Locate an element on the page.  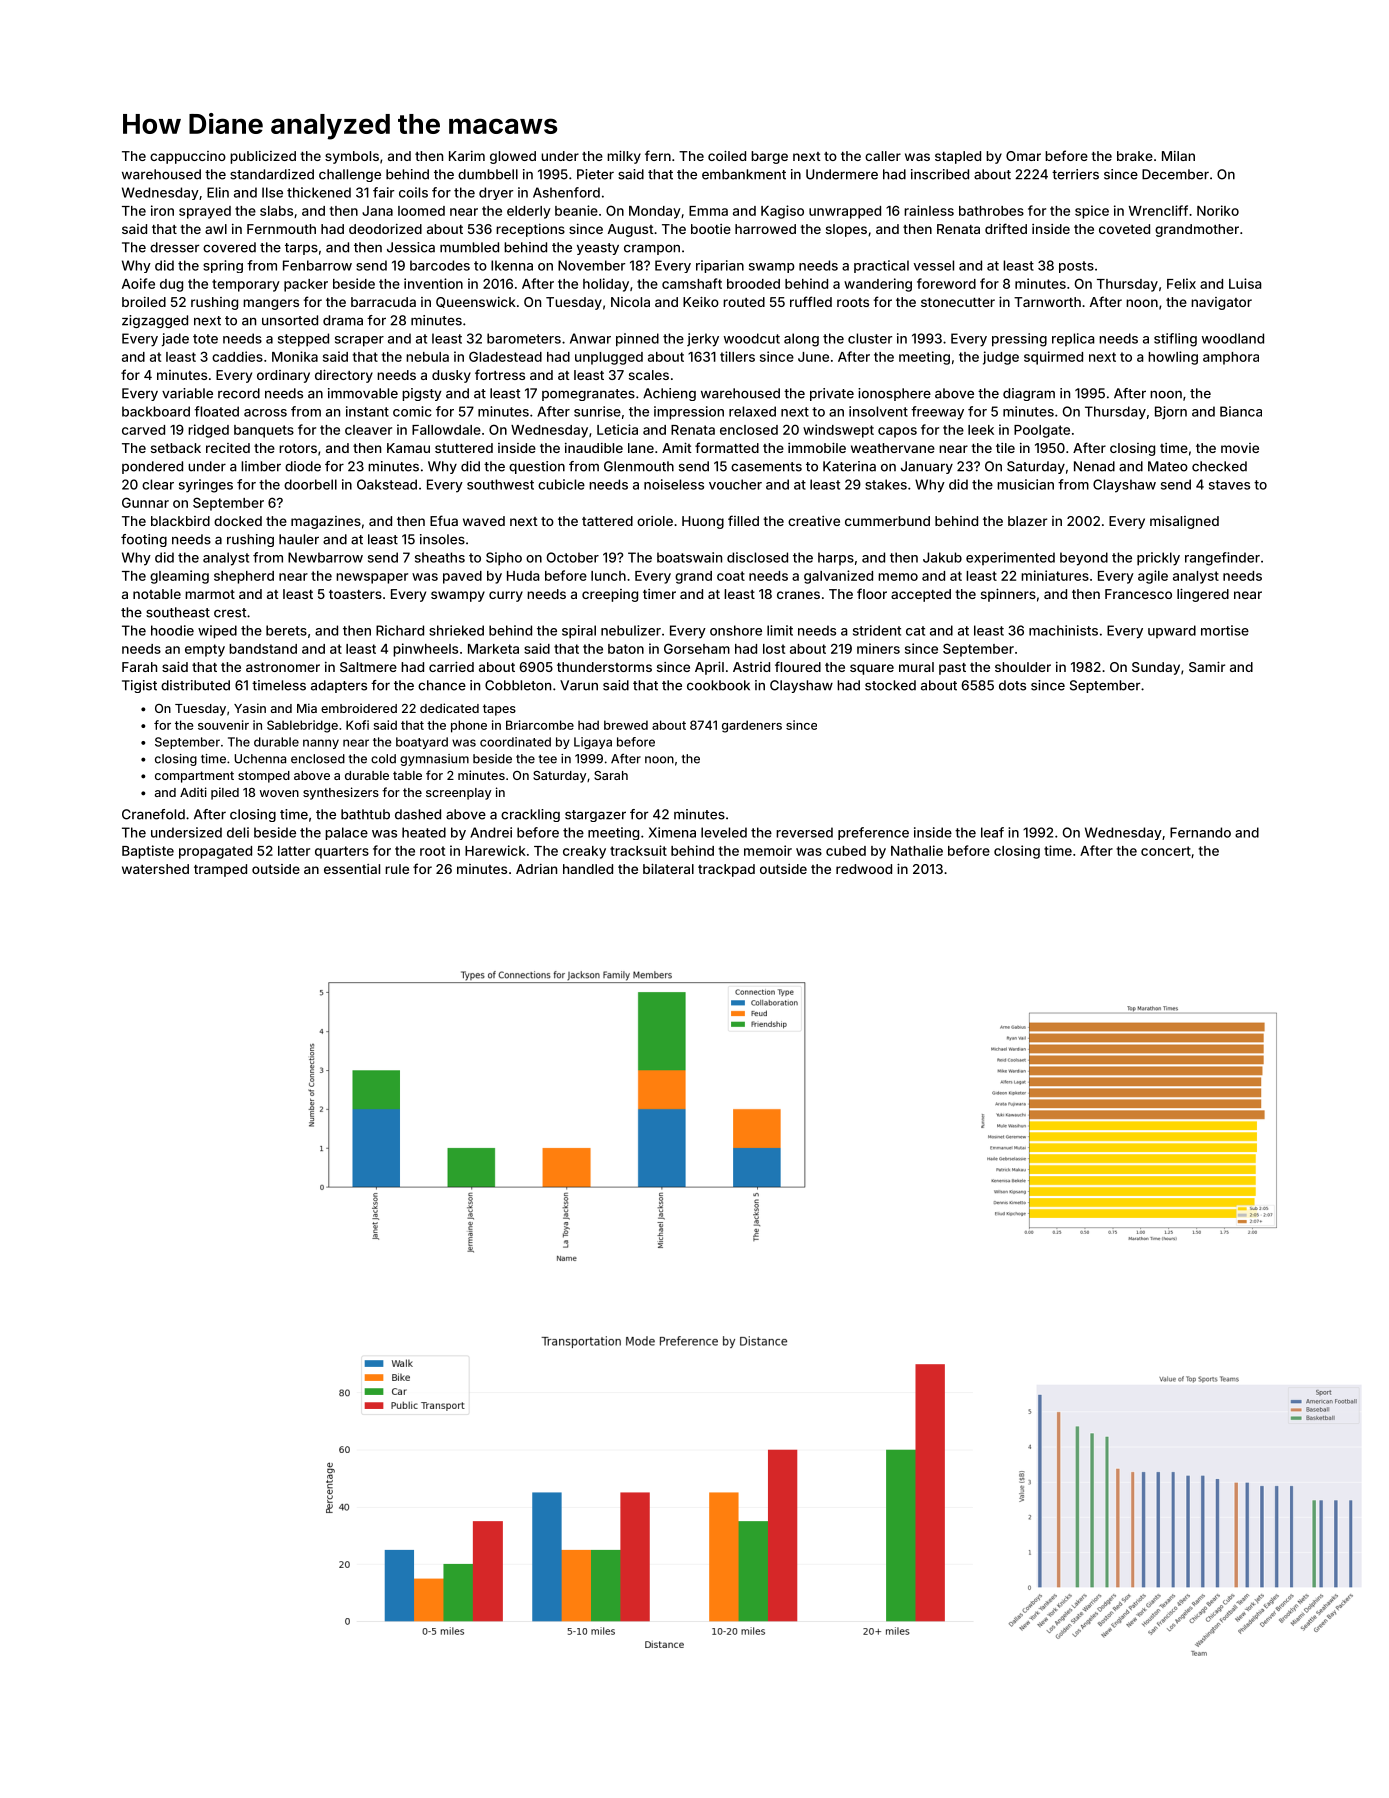
zigzagged is located at coordinates (155, 321).
